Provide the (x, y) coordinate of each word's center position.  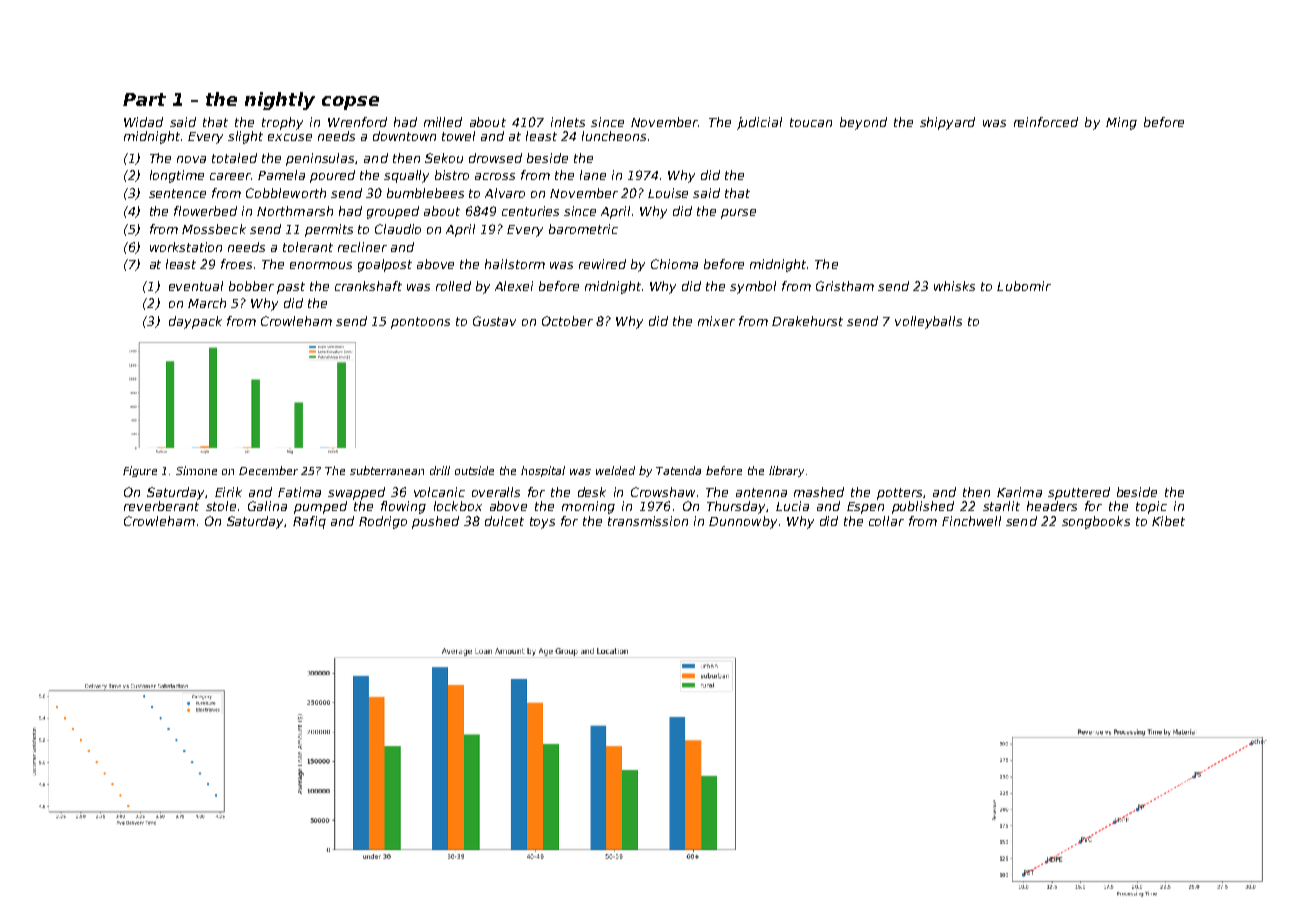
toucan (811, 122)
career (231, 176)
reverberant (161, 506)
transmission (648, 521)
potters (899, 494)
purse (738, 214)
